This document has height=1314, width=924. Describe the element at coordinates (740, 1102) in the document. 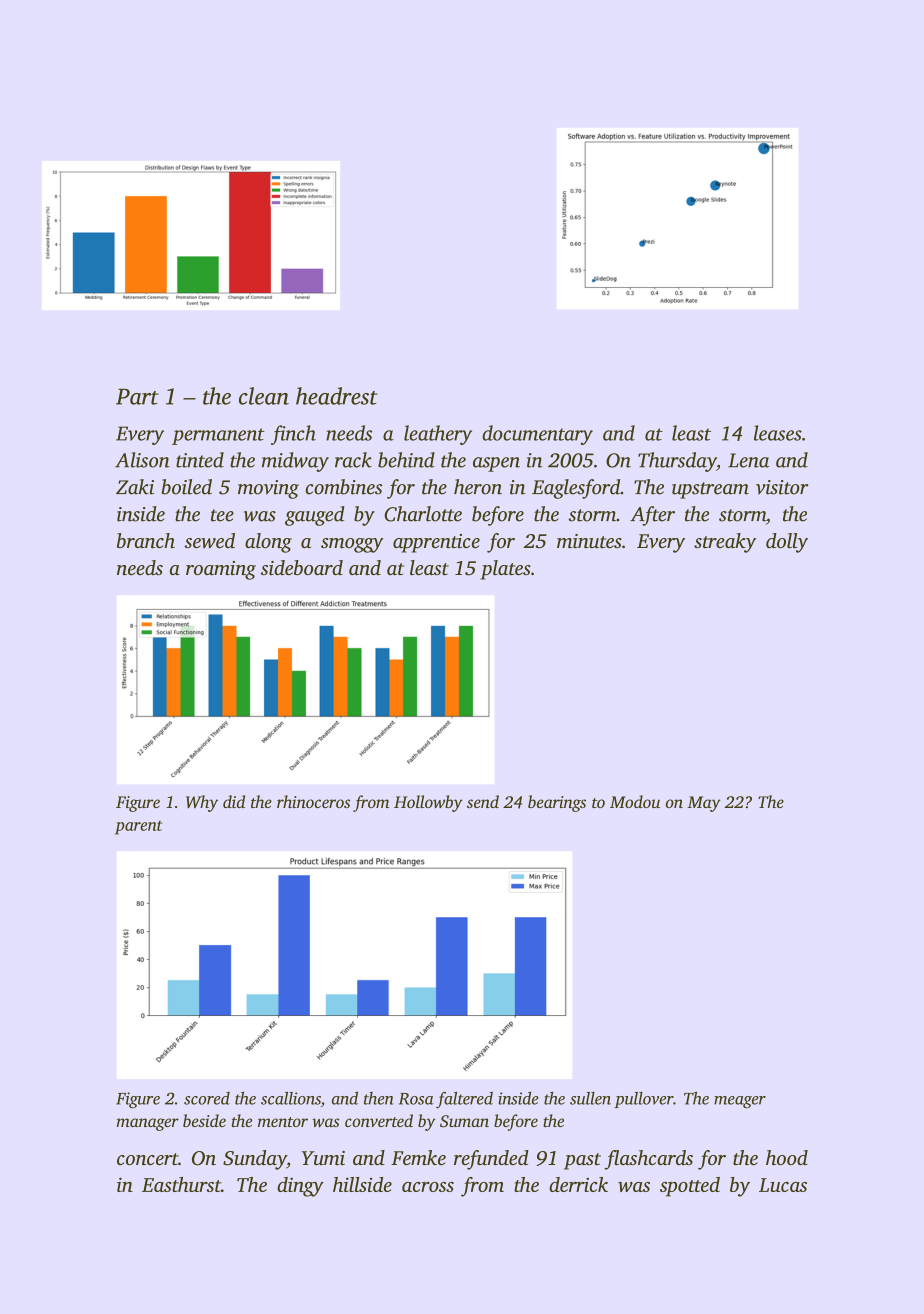

I see `meager` at that location.
